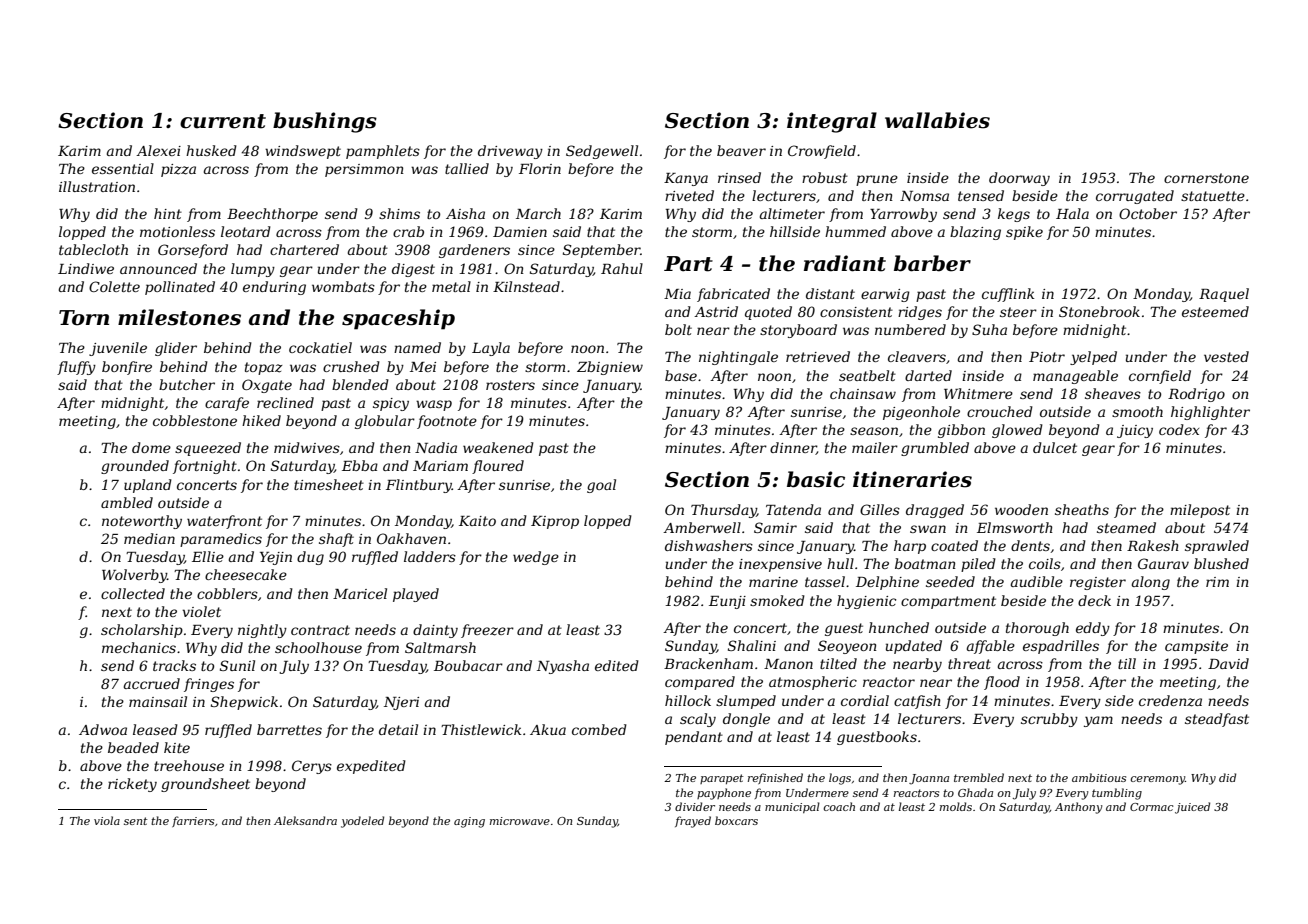 This page has height=924, width=1308. What do you see at coordinates (195, 420) in the page?
I see `cobblestone` at bounding box center [195, 420].
